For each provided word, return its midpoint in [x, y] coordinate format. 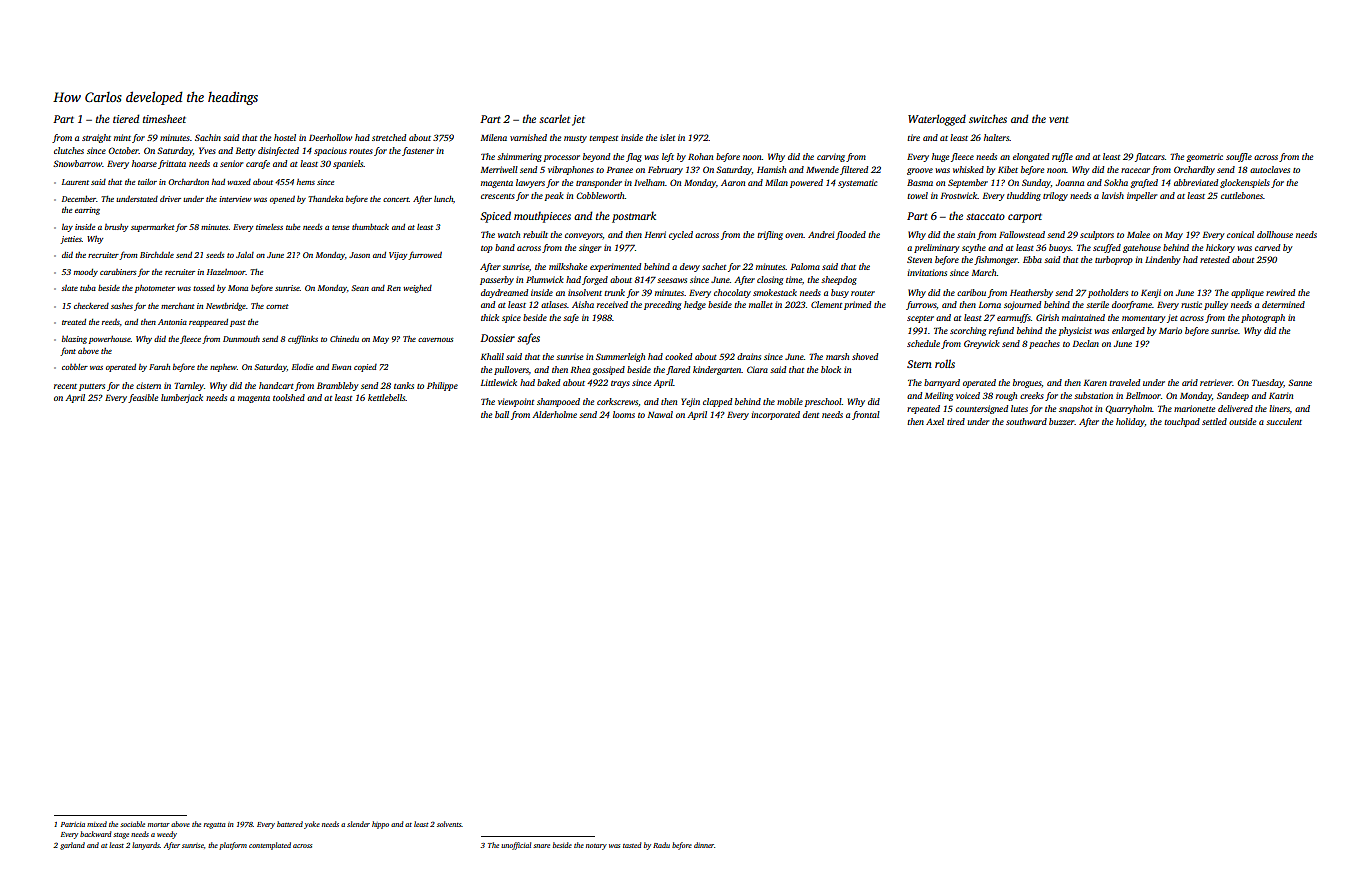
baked [548, 382]
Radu [661, 845]
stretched [389, 137]
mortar [159, 825]
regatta [214, 826]
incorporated [775, 415]
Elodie [302, 367]
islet [667, 137]
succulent [1284, 421]
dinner [704, 845]
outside [1242, 421]
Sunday [1036, 183]
